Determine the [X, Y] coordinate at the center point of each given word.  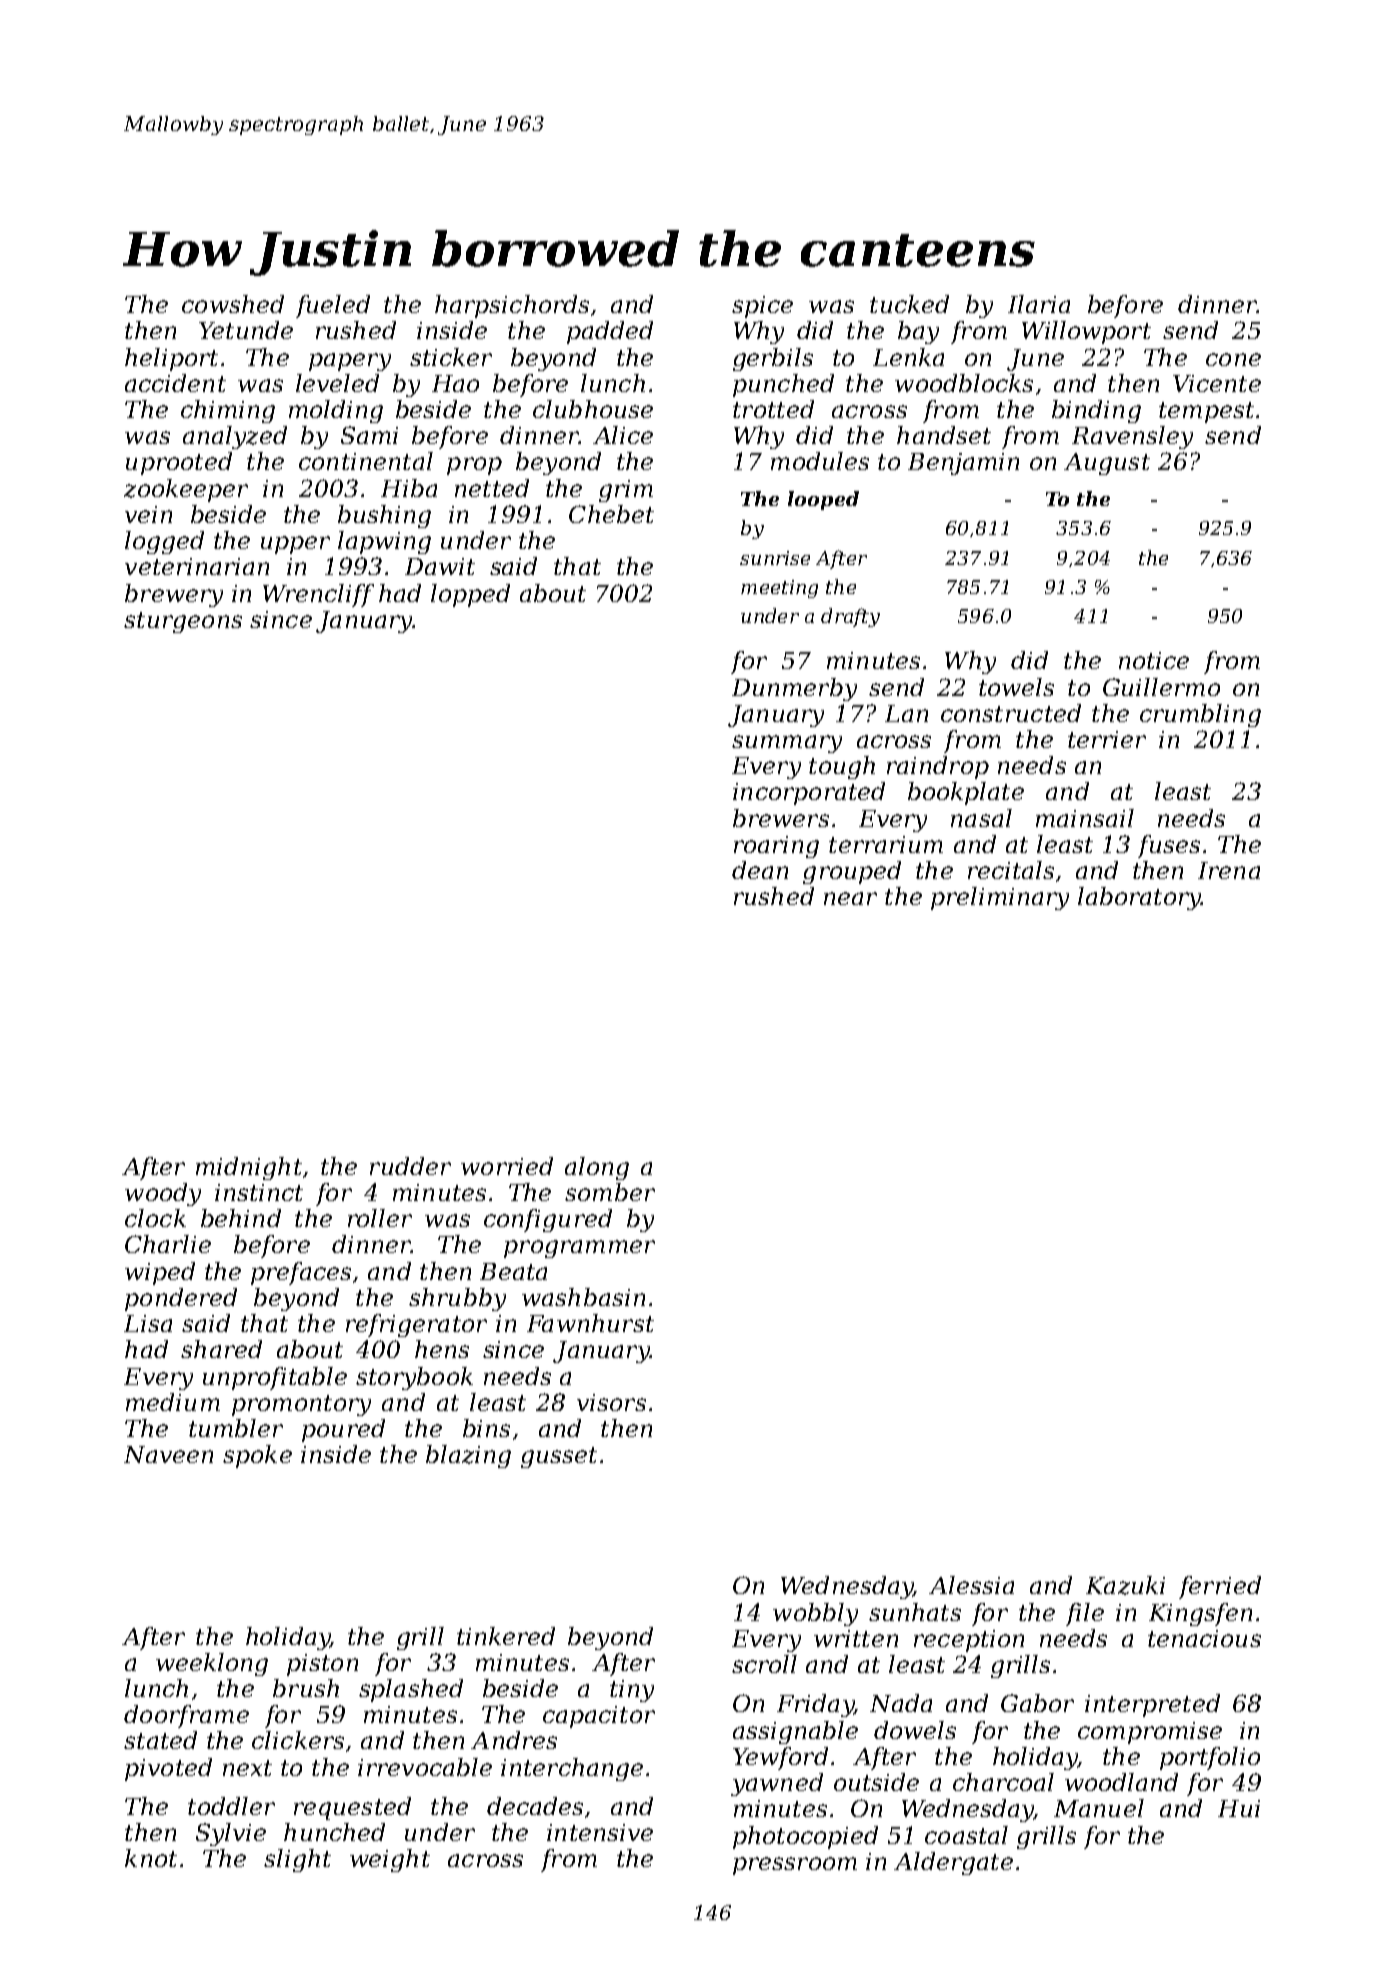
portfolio [1210, 1758]
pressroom [795, 1866]
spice [762, 307]
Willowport [1086, 332]
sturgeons [183, 622]
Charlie [168, 1244]
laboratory [1139, 898]
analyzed [235, 437]
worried [507, 1166]
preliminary [1000, 898]
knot [151, 1858]
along [597, 1168]
